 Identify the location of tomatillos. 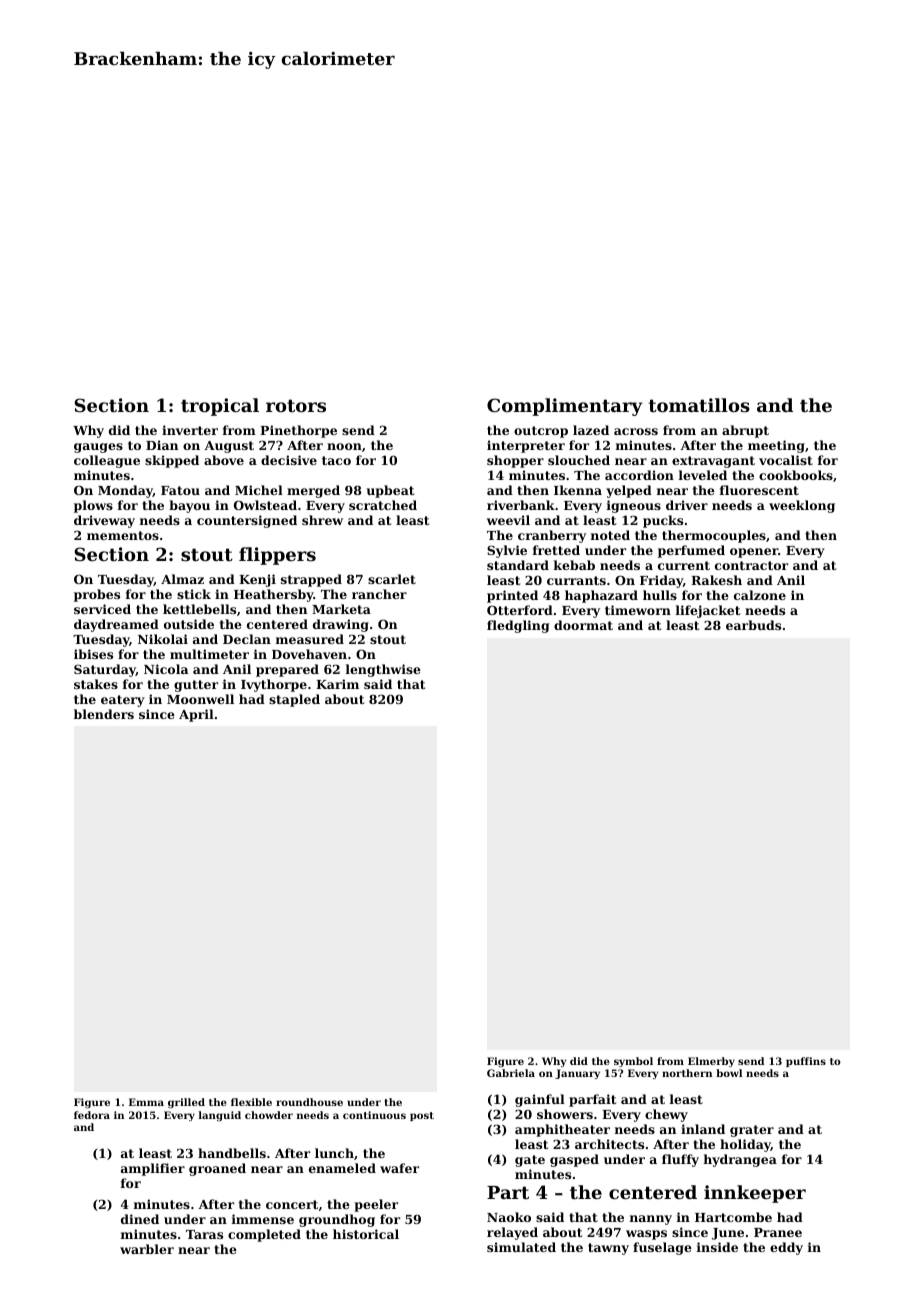
(699, 405).
